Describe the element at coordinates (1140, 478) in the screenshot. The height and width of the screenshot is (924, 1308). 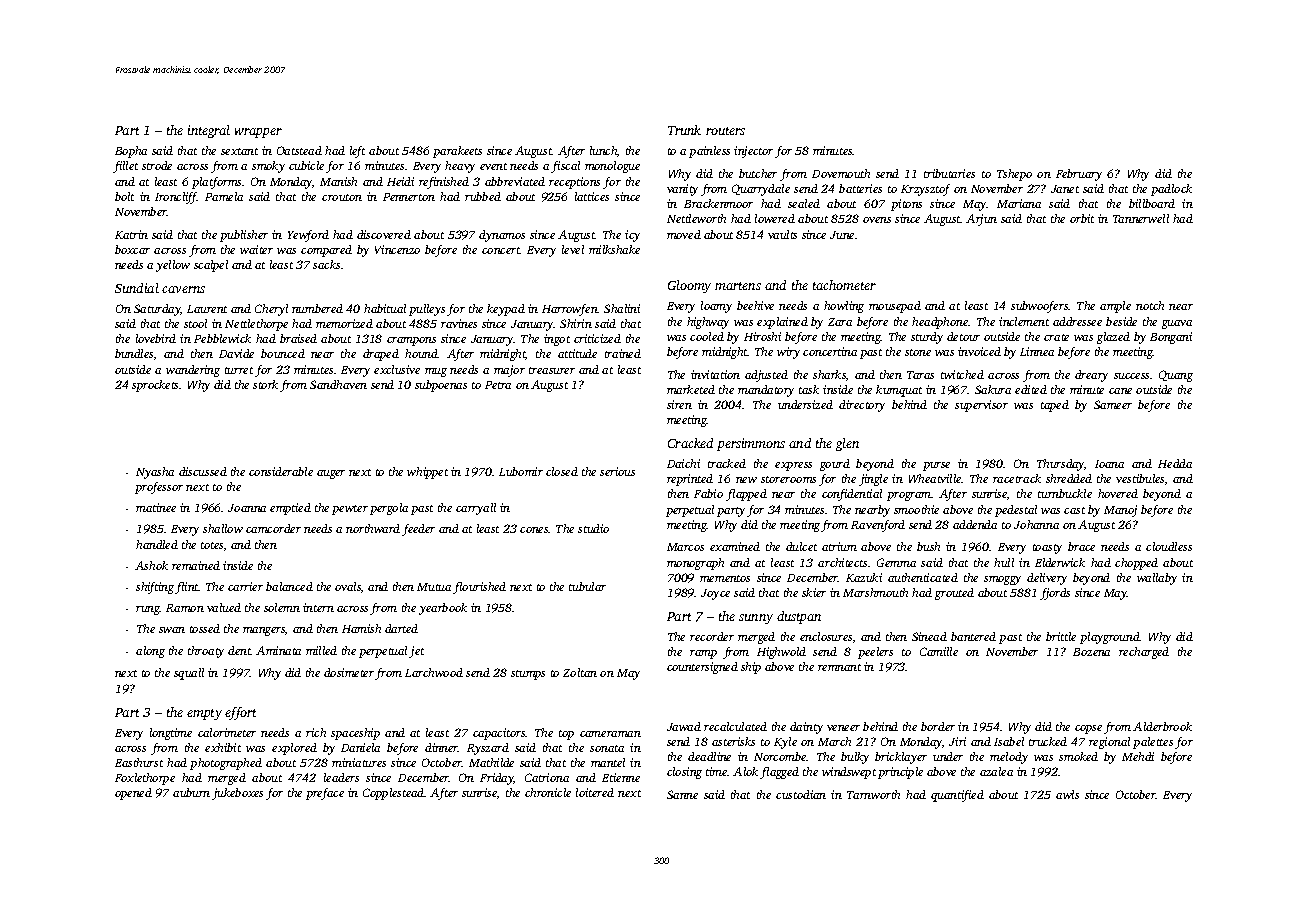
I see `vestibules` at that location.
